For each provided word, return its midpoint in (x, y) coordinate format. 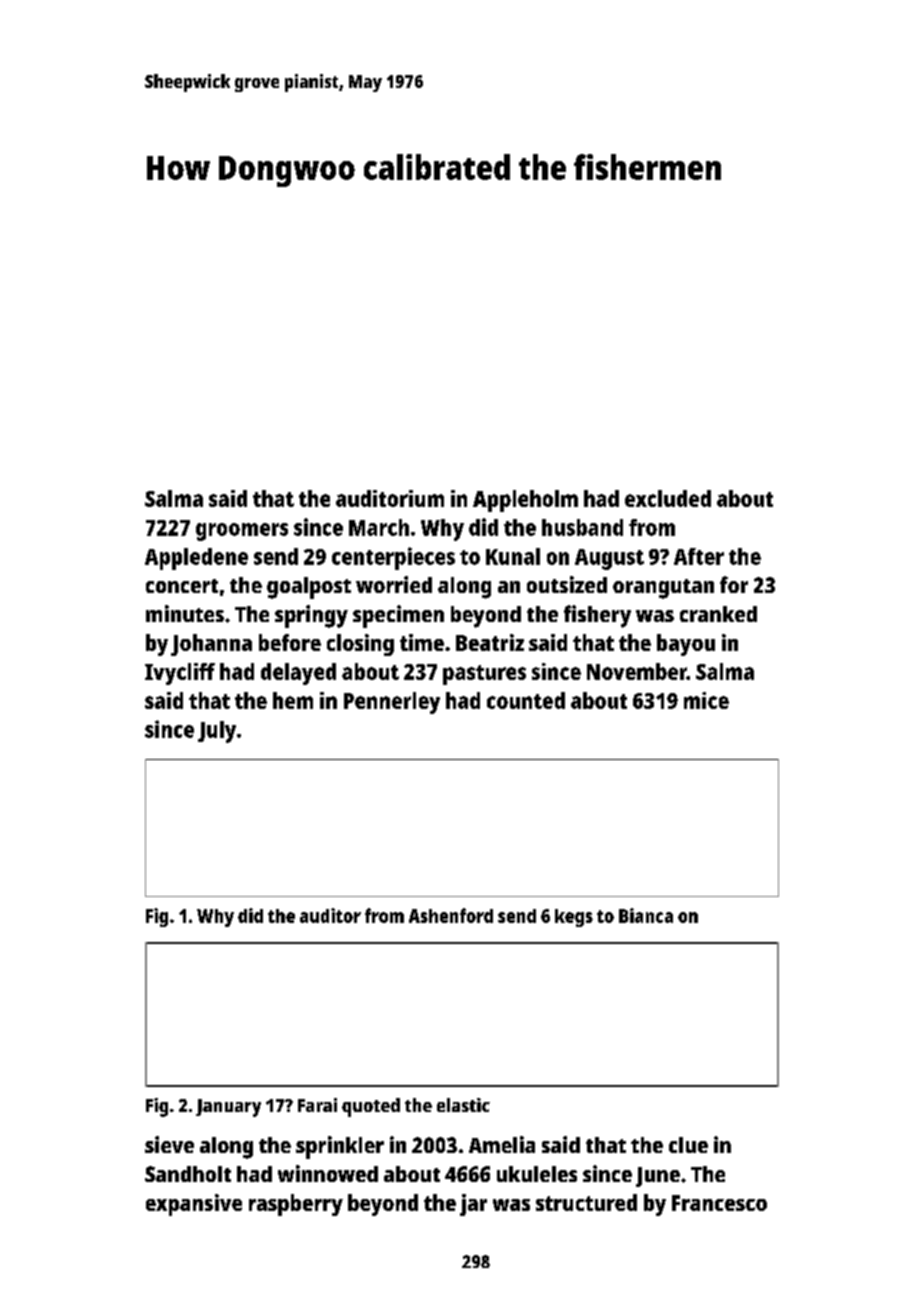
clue (688, 1145)
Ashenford (451, 915)
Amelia (502, 1144)
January (228, 1108)
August (609, 559)
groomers (242, 532)
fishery (597, 616)
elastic (463, 1105)
